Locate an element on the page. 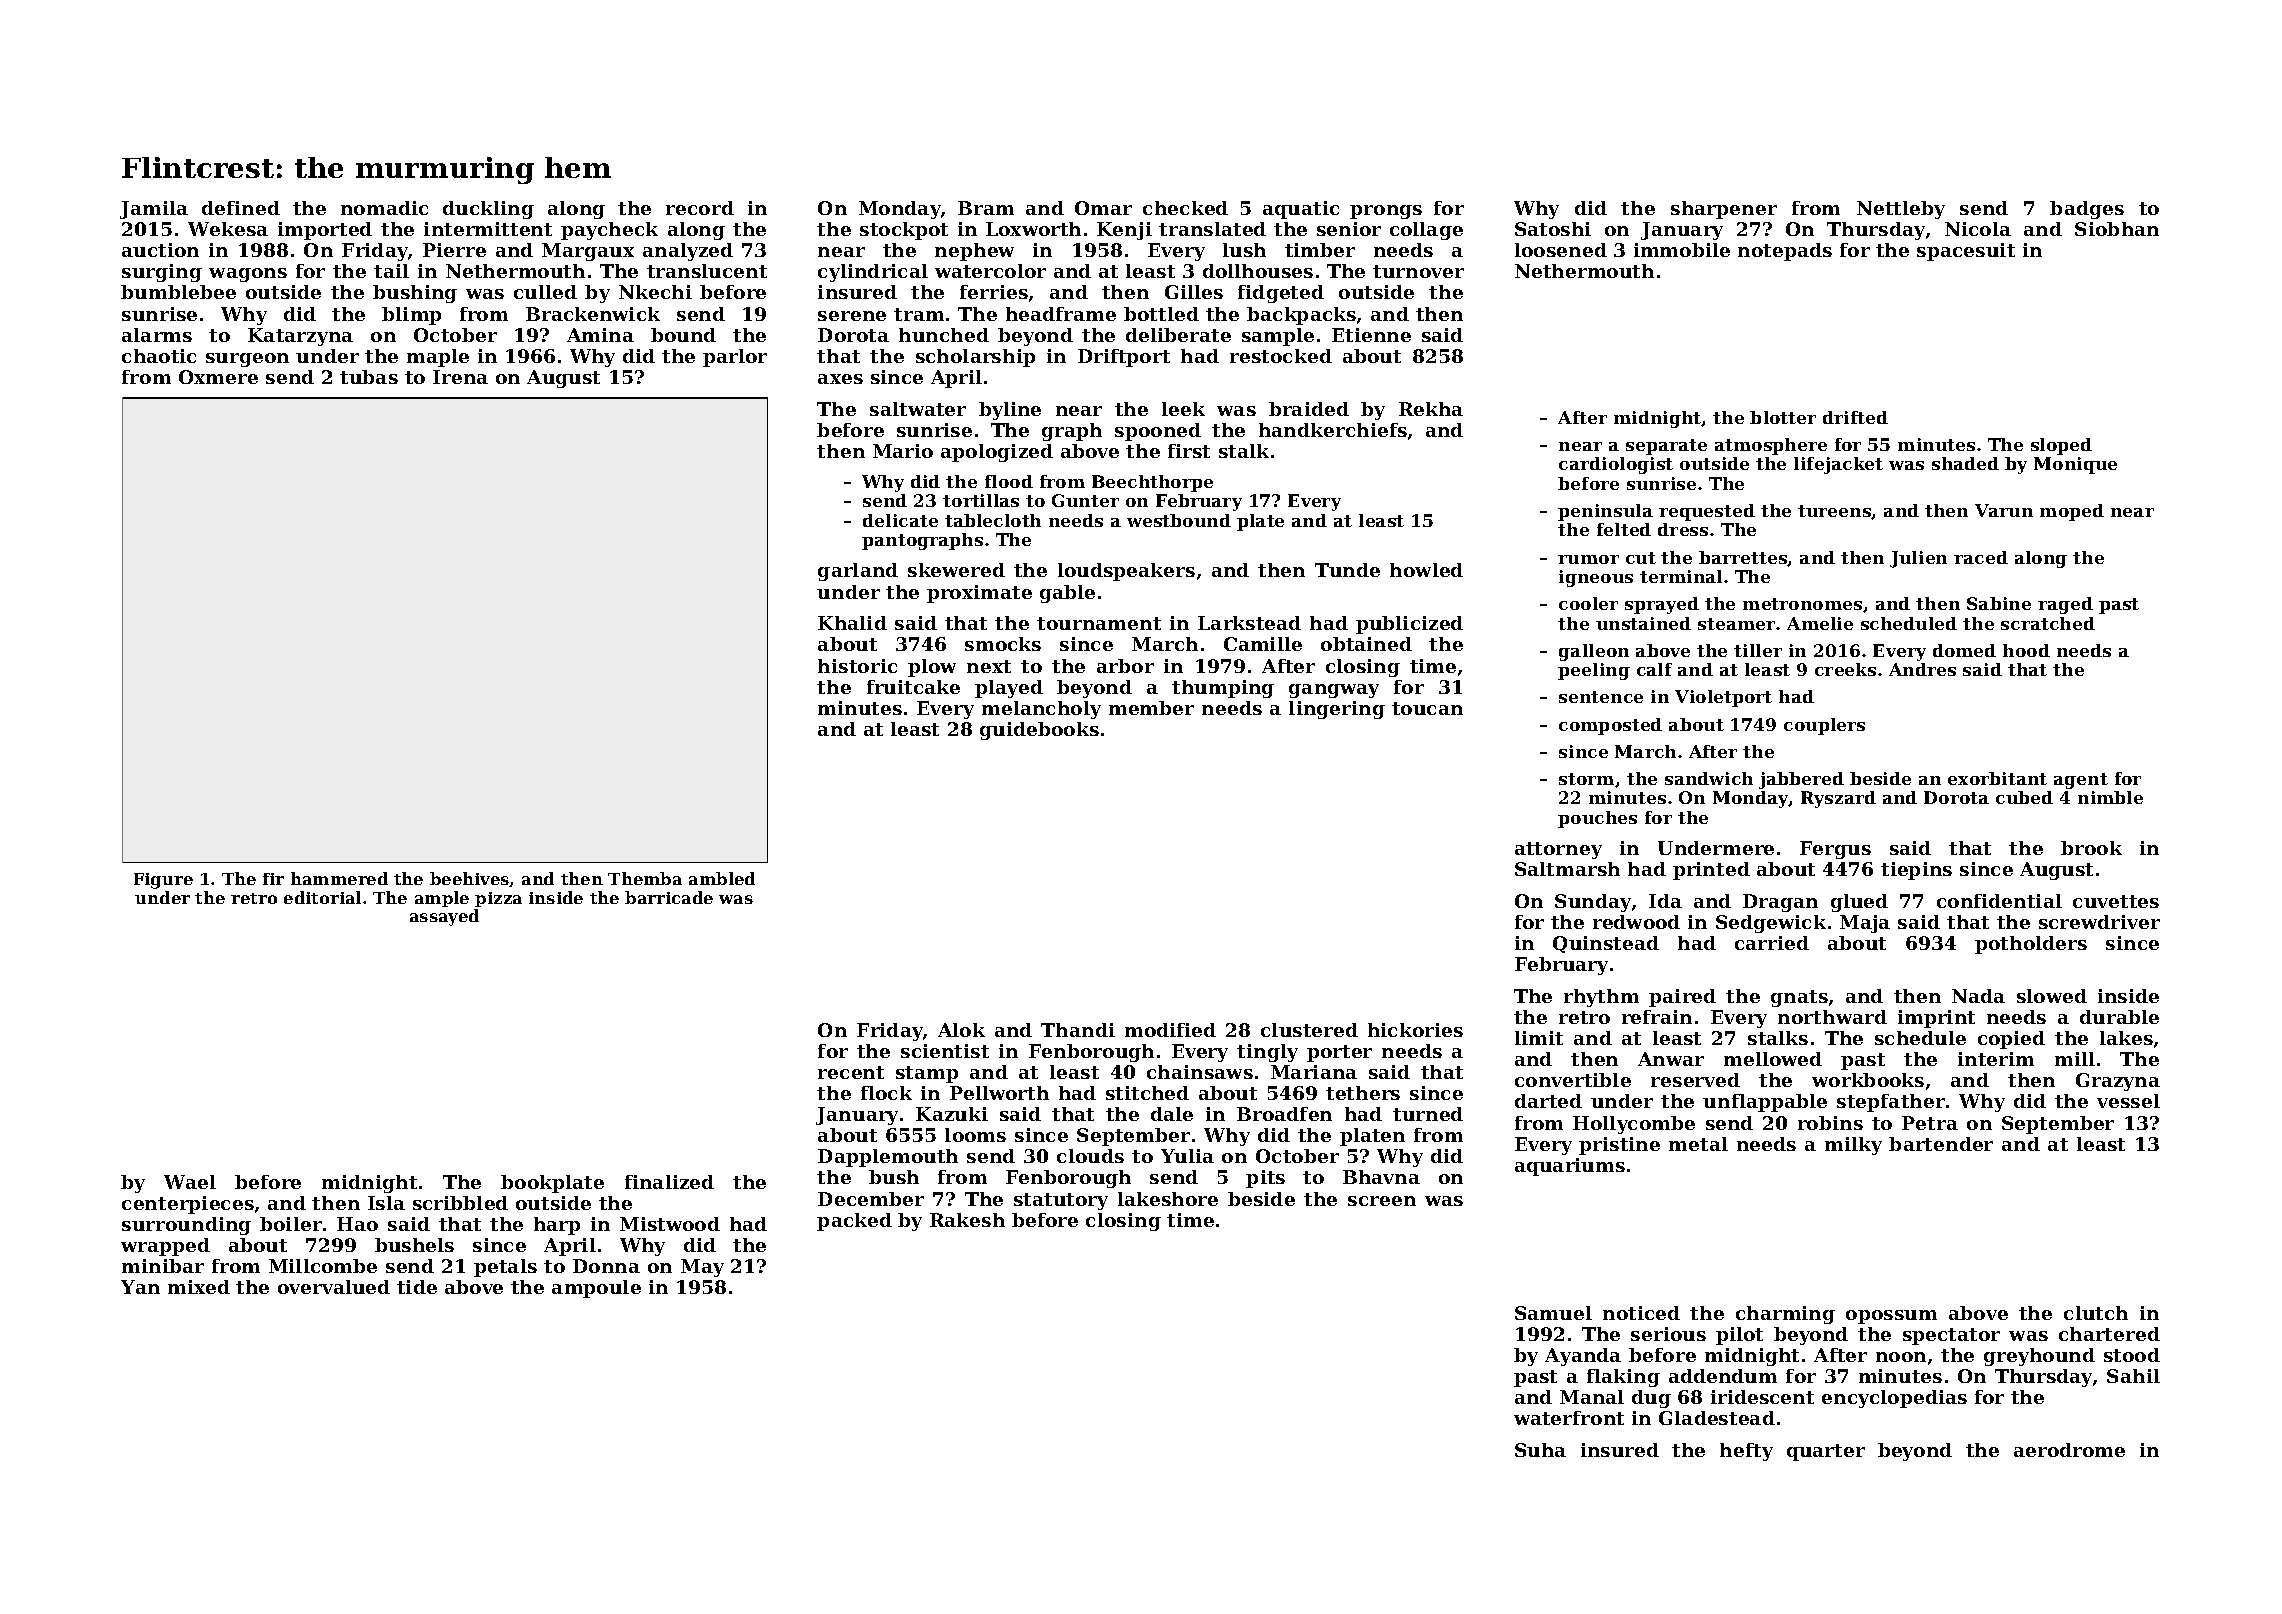  mixed is located at coordinates (199, 1287).
